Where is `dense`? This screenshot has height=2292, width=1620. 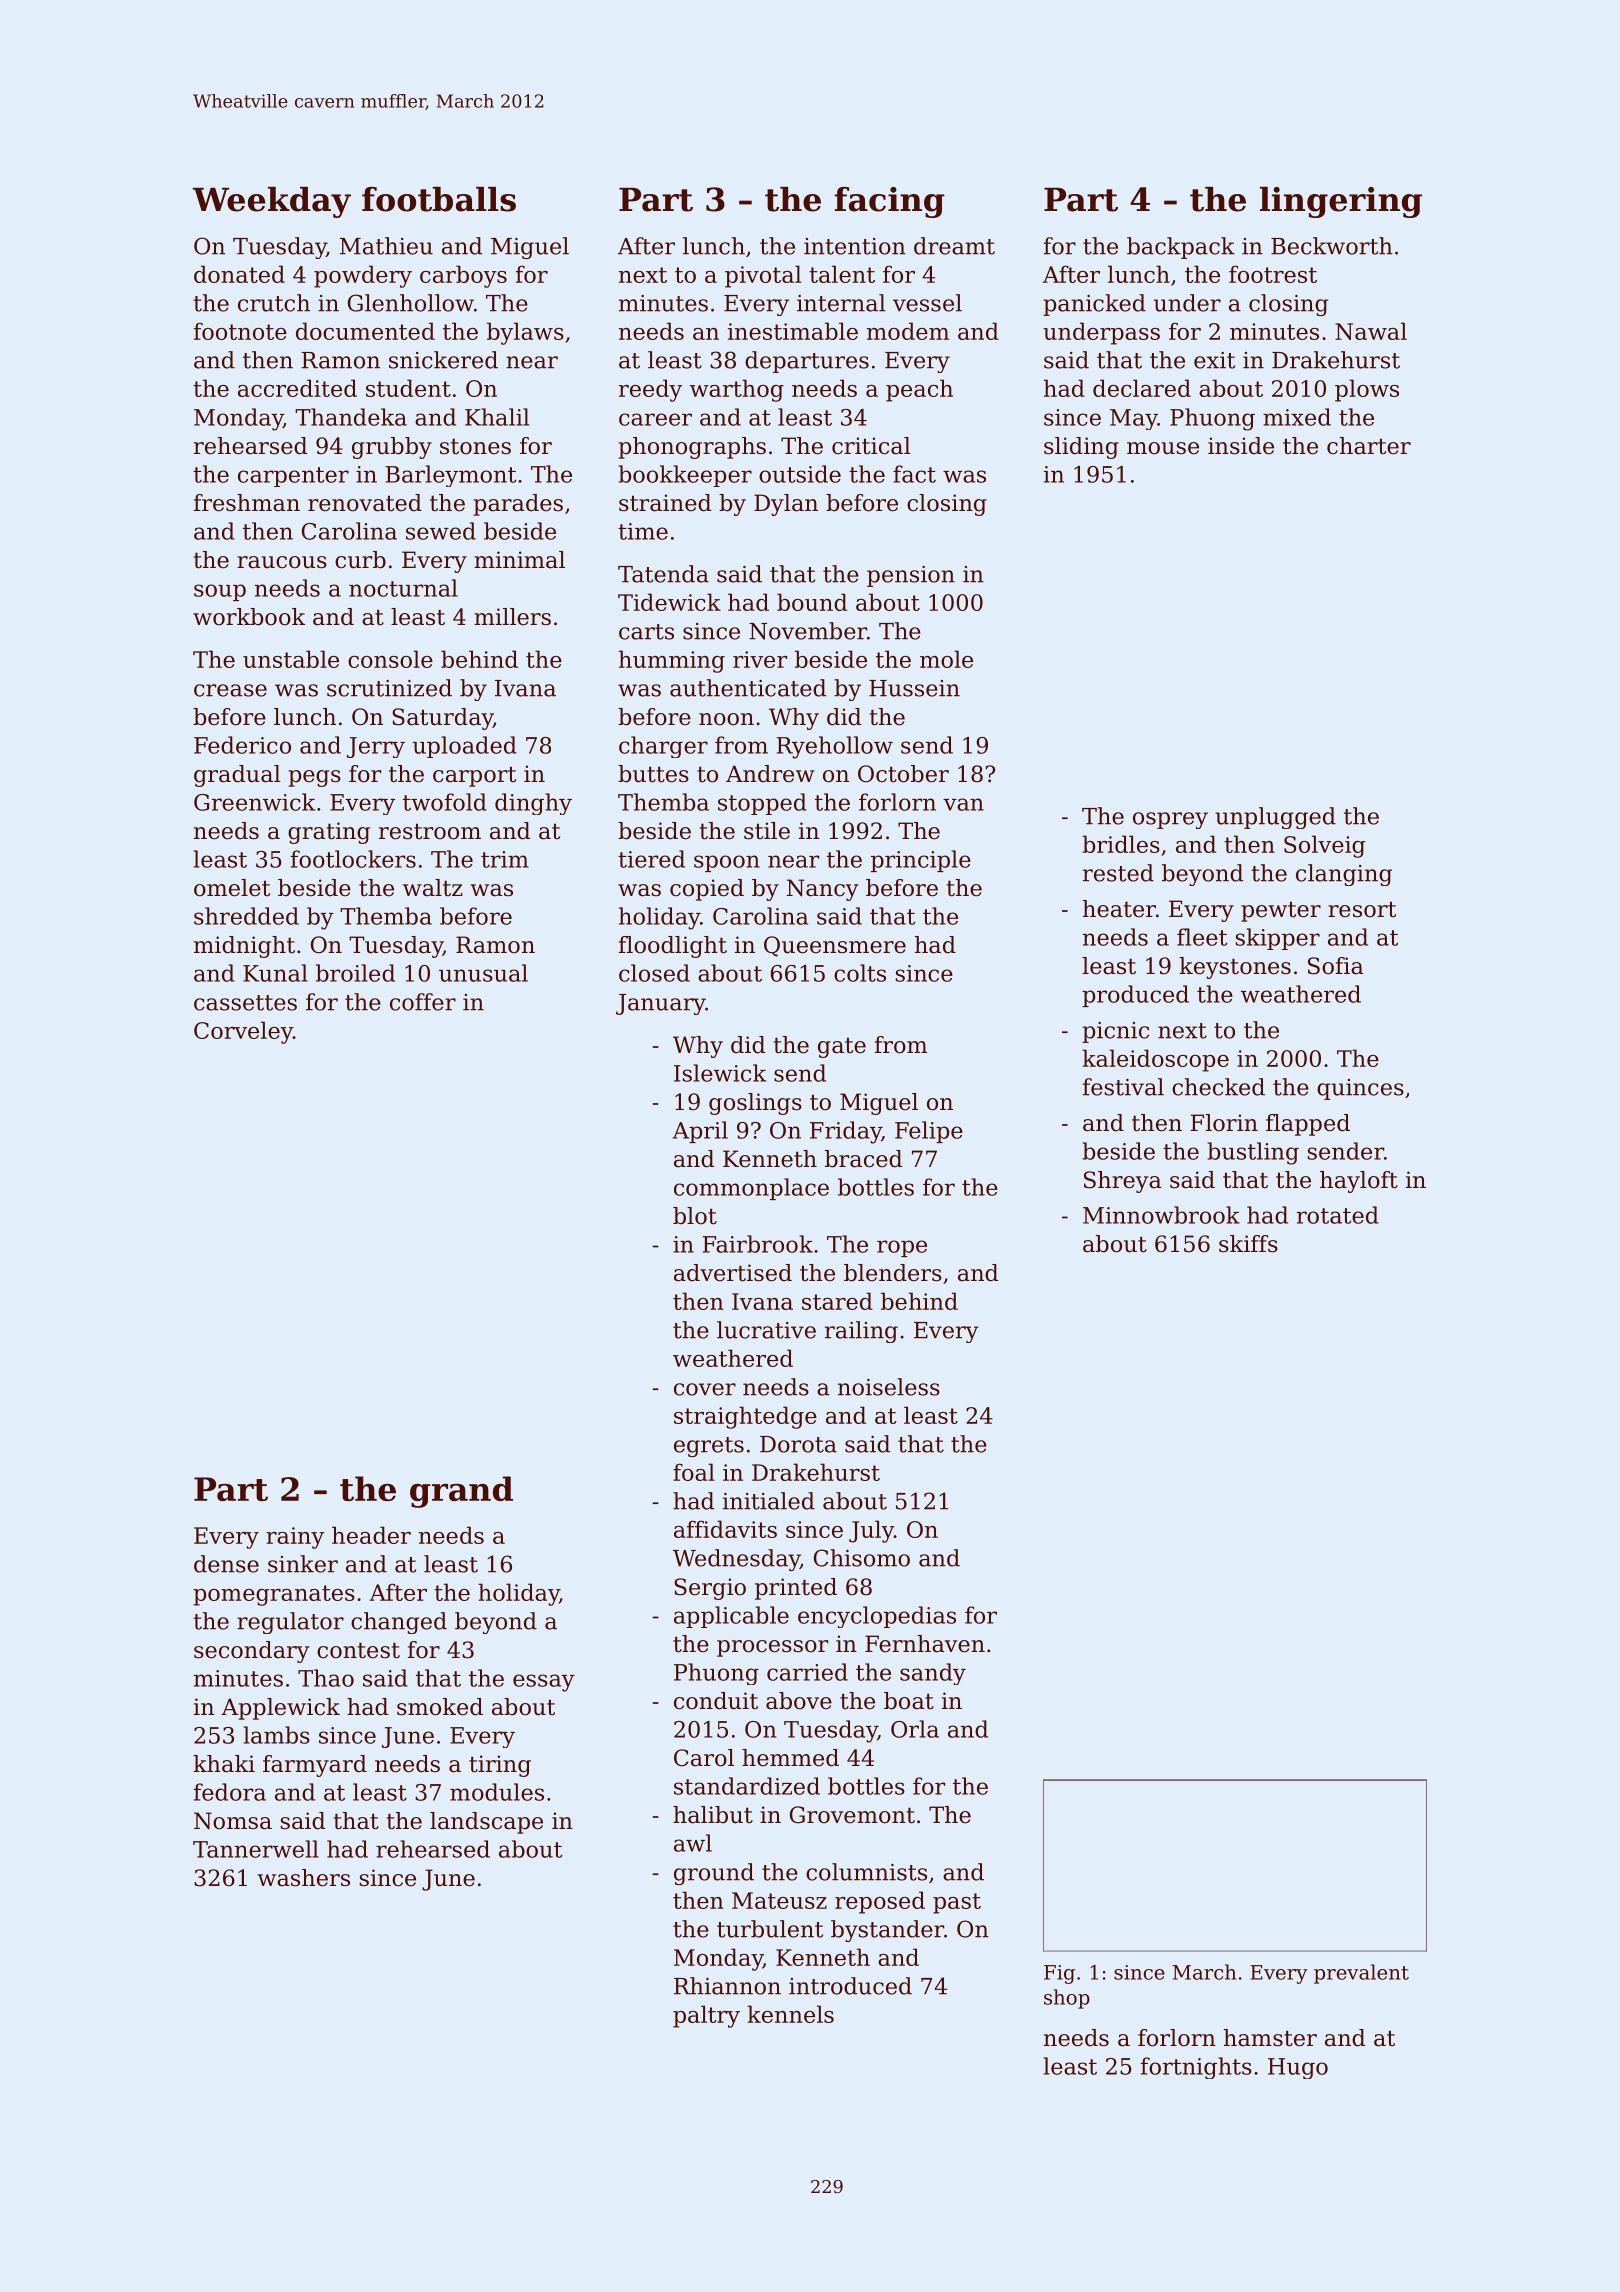
dense is located at coordinates (226, 1564).
